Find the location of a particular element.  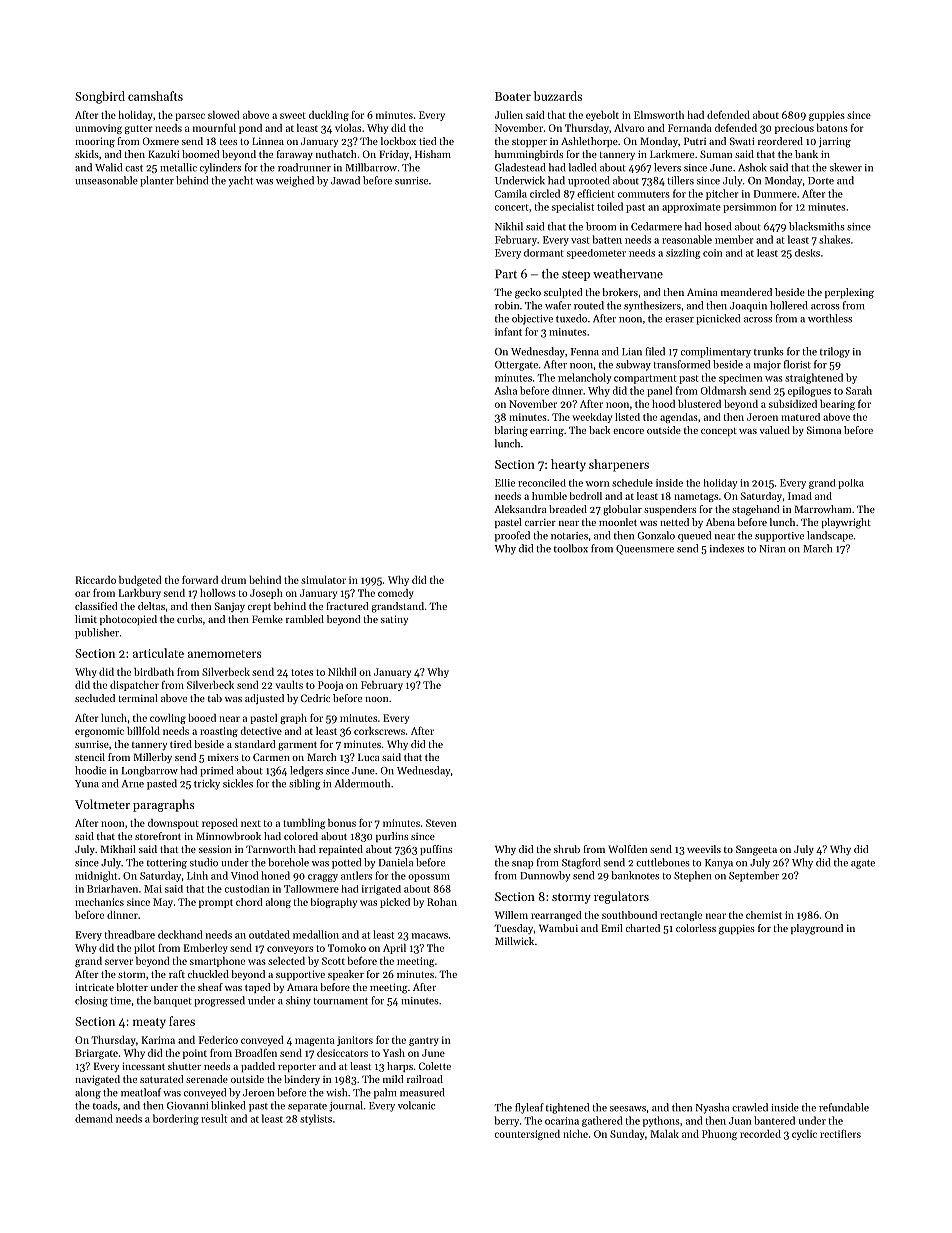

Cedarmere is located at coordinates (656, 226).
